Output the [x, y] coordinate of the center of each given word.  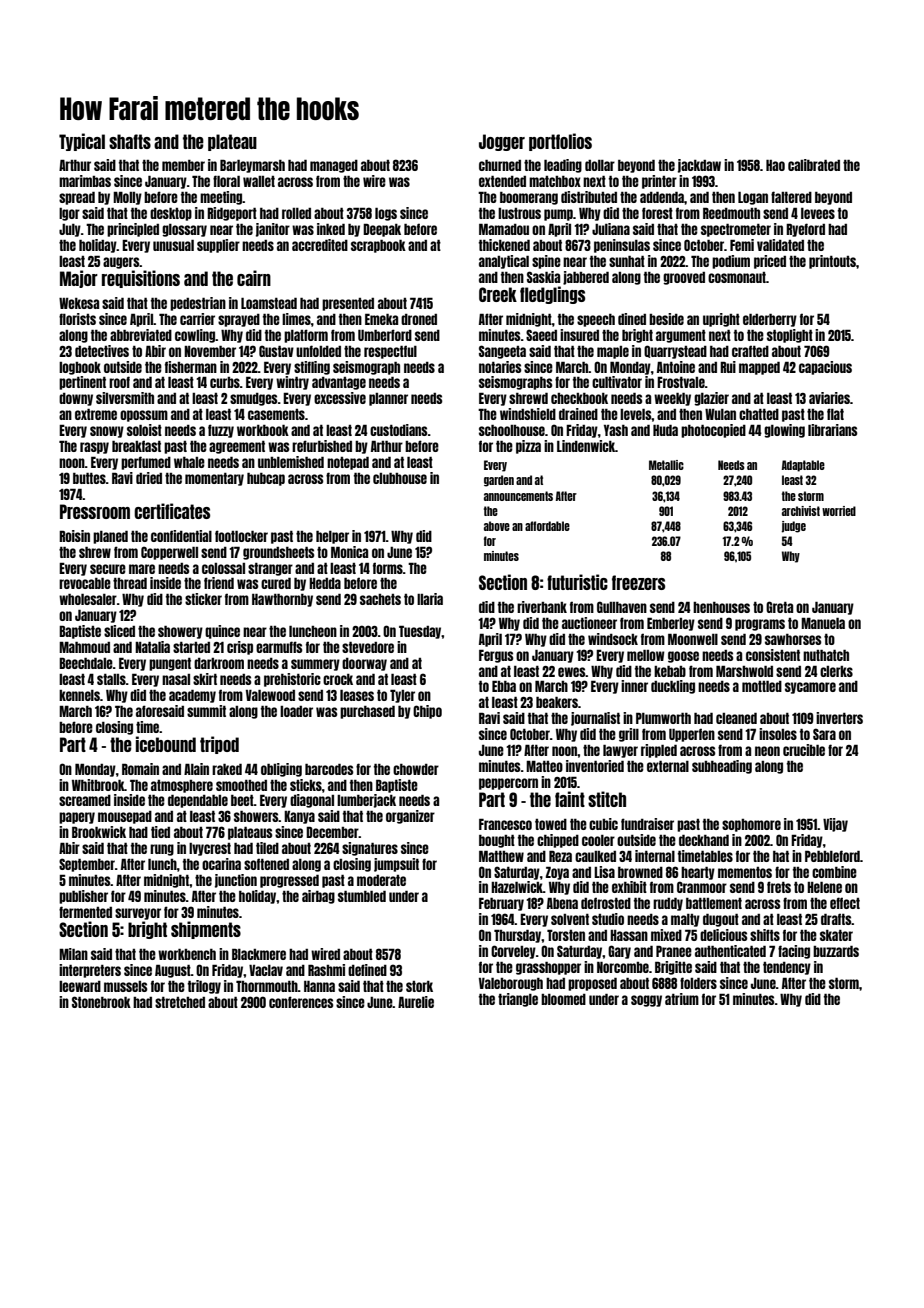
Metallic [666, 465]
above [497, 526]
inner [634, 686]
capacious [825, 368]
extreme [96, 414]
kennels [79, 695]
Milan [73, 954]
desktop [171, 214]
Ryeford [805, 230]
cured [276, 583]
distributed [589, 197]
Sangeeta [502, 352]
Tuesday [420, 632]
